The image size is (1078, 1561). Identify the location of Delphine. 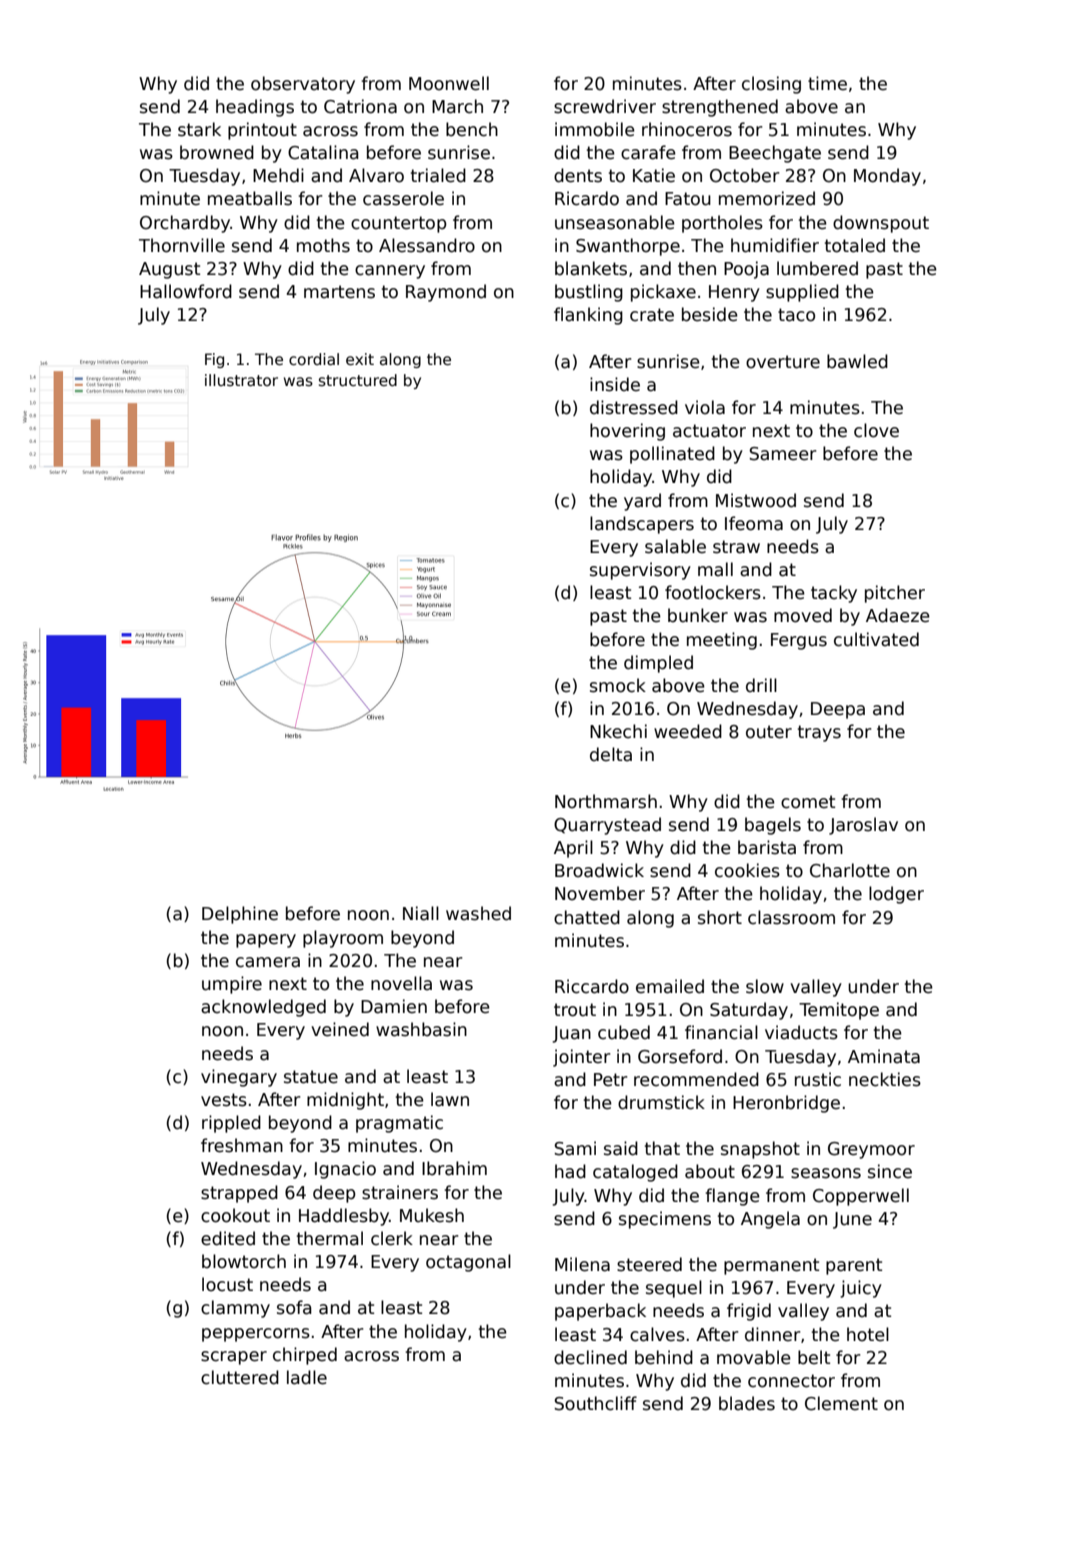
(240, 915).
